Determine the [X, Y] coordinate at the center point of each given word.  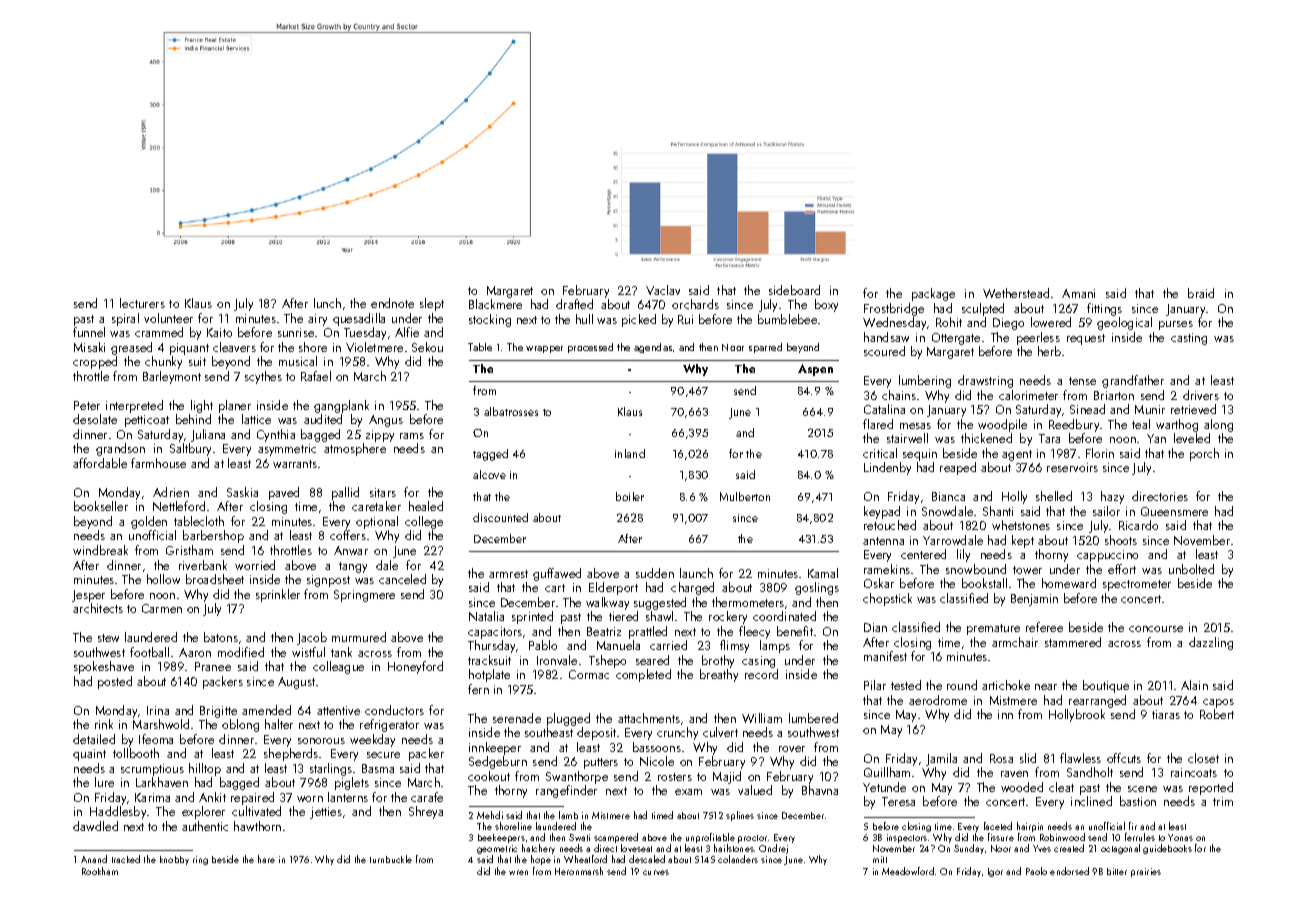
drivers [1201, 395]
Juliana [208, 435]
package [933, 294]
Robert [1217, 714]
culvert [720, 732]
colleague [338, 667]
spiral [125, 319]
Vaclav [663, 290]
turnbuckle [391, 859]
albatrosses [511, 411]
